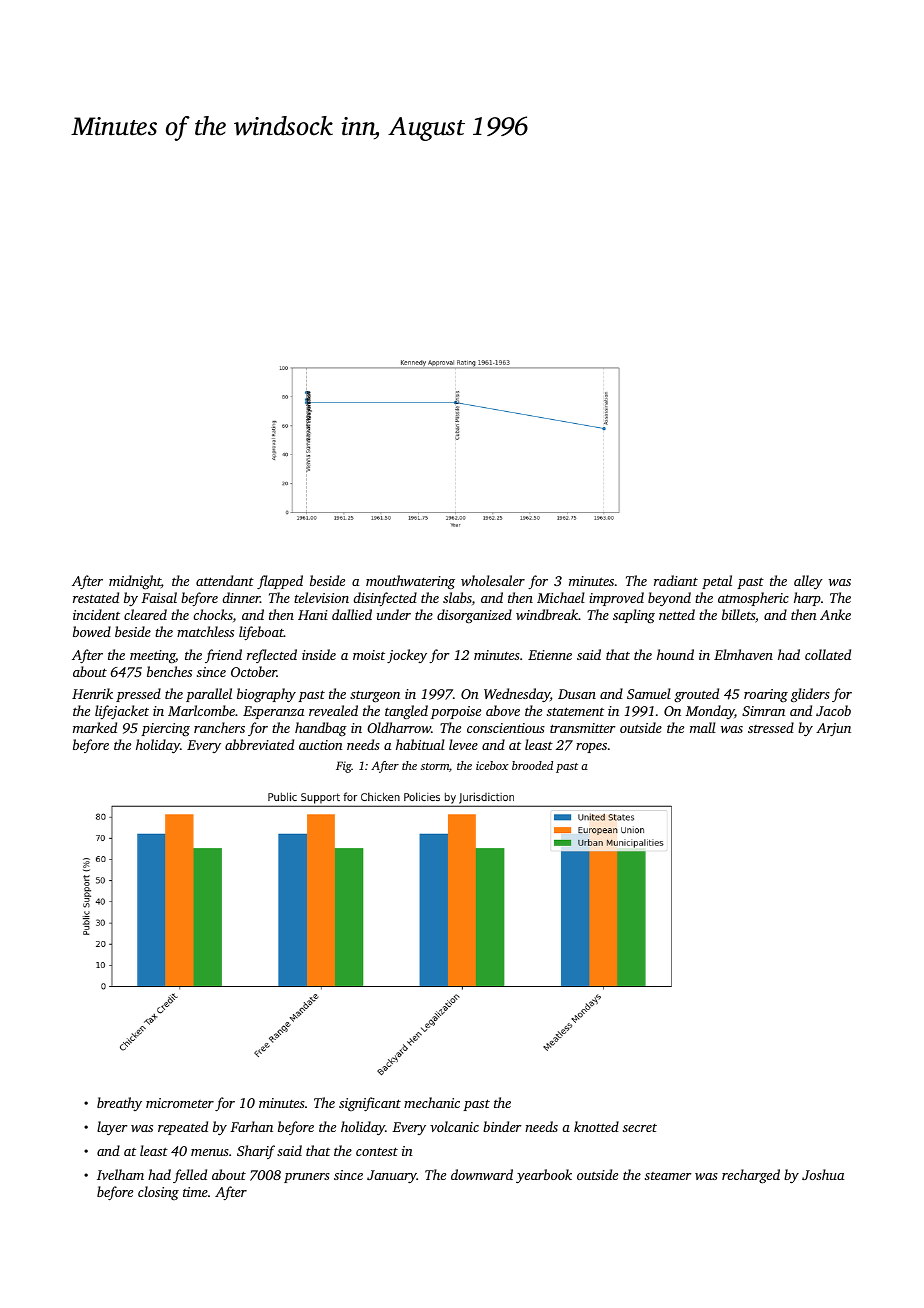  What do you see at coordinates (493, 580) in the screenshot?
I see `wholesaler` at bounding box center [493, 580].
